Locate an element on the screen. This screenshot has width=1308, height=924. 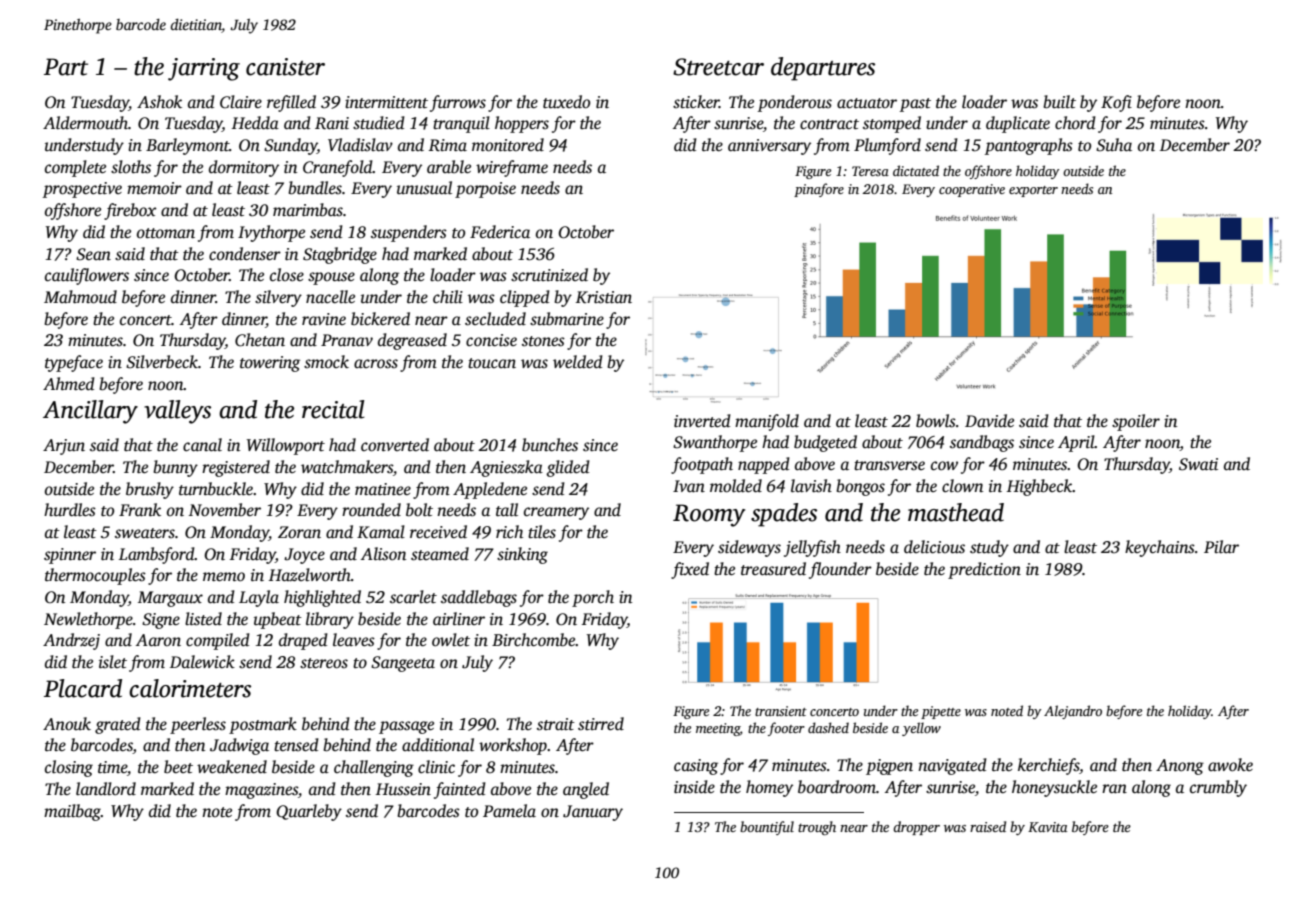
tuxedo is located at coordinates (566, 102).
